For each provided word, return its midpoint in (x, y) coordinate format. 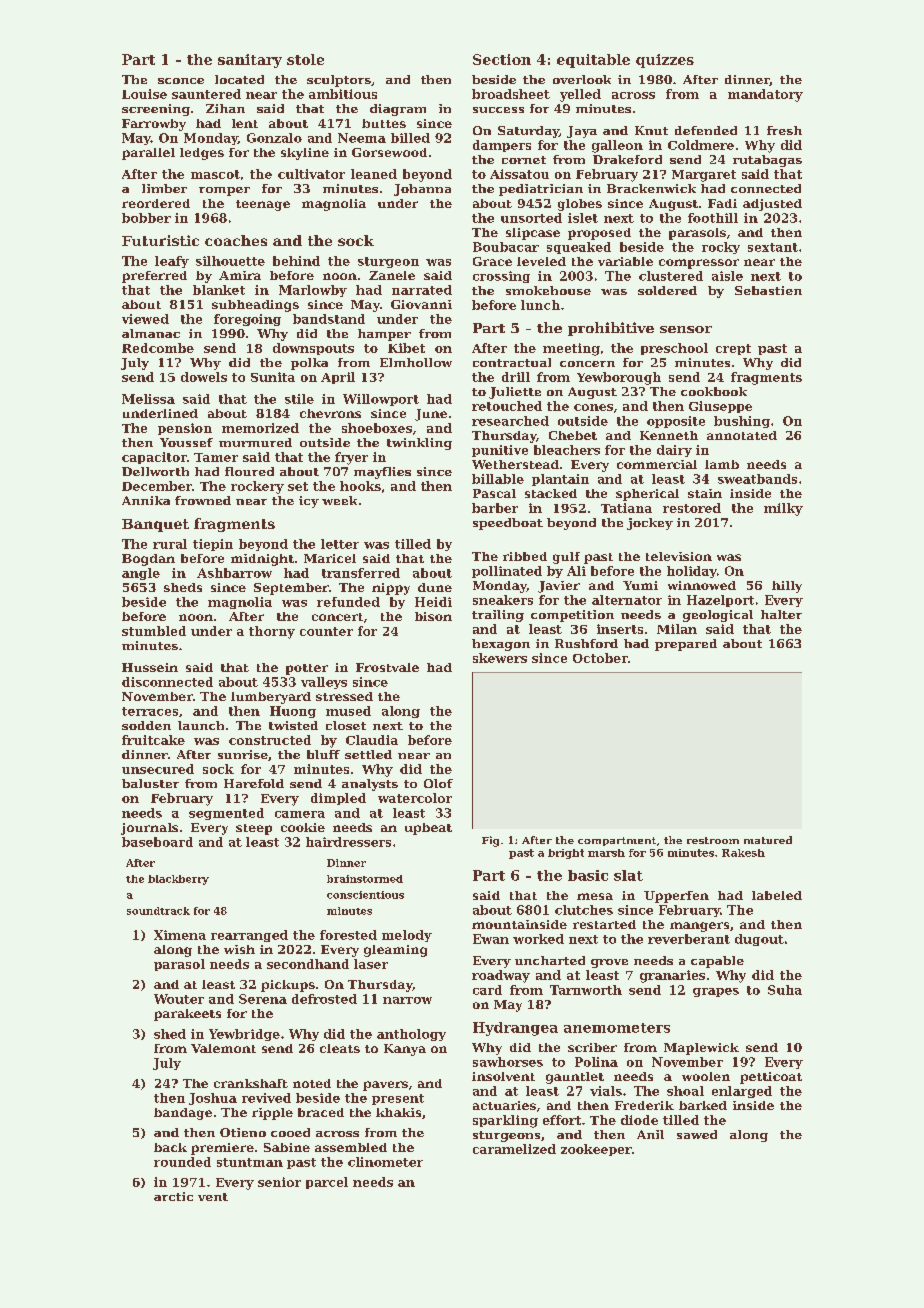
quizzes (665, 61)
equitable (593, 61)
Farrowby (154, 125)
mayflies (382, 473)
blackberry (178, 880)
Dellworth (155, 471)
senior (279, 1182)
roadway (501, 976)
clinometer (385, 1162)
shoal (685, 1091)
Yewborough (619, 378)
